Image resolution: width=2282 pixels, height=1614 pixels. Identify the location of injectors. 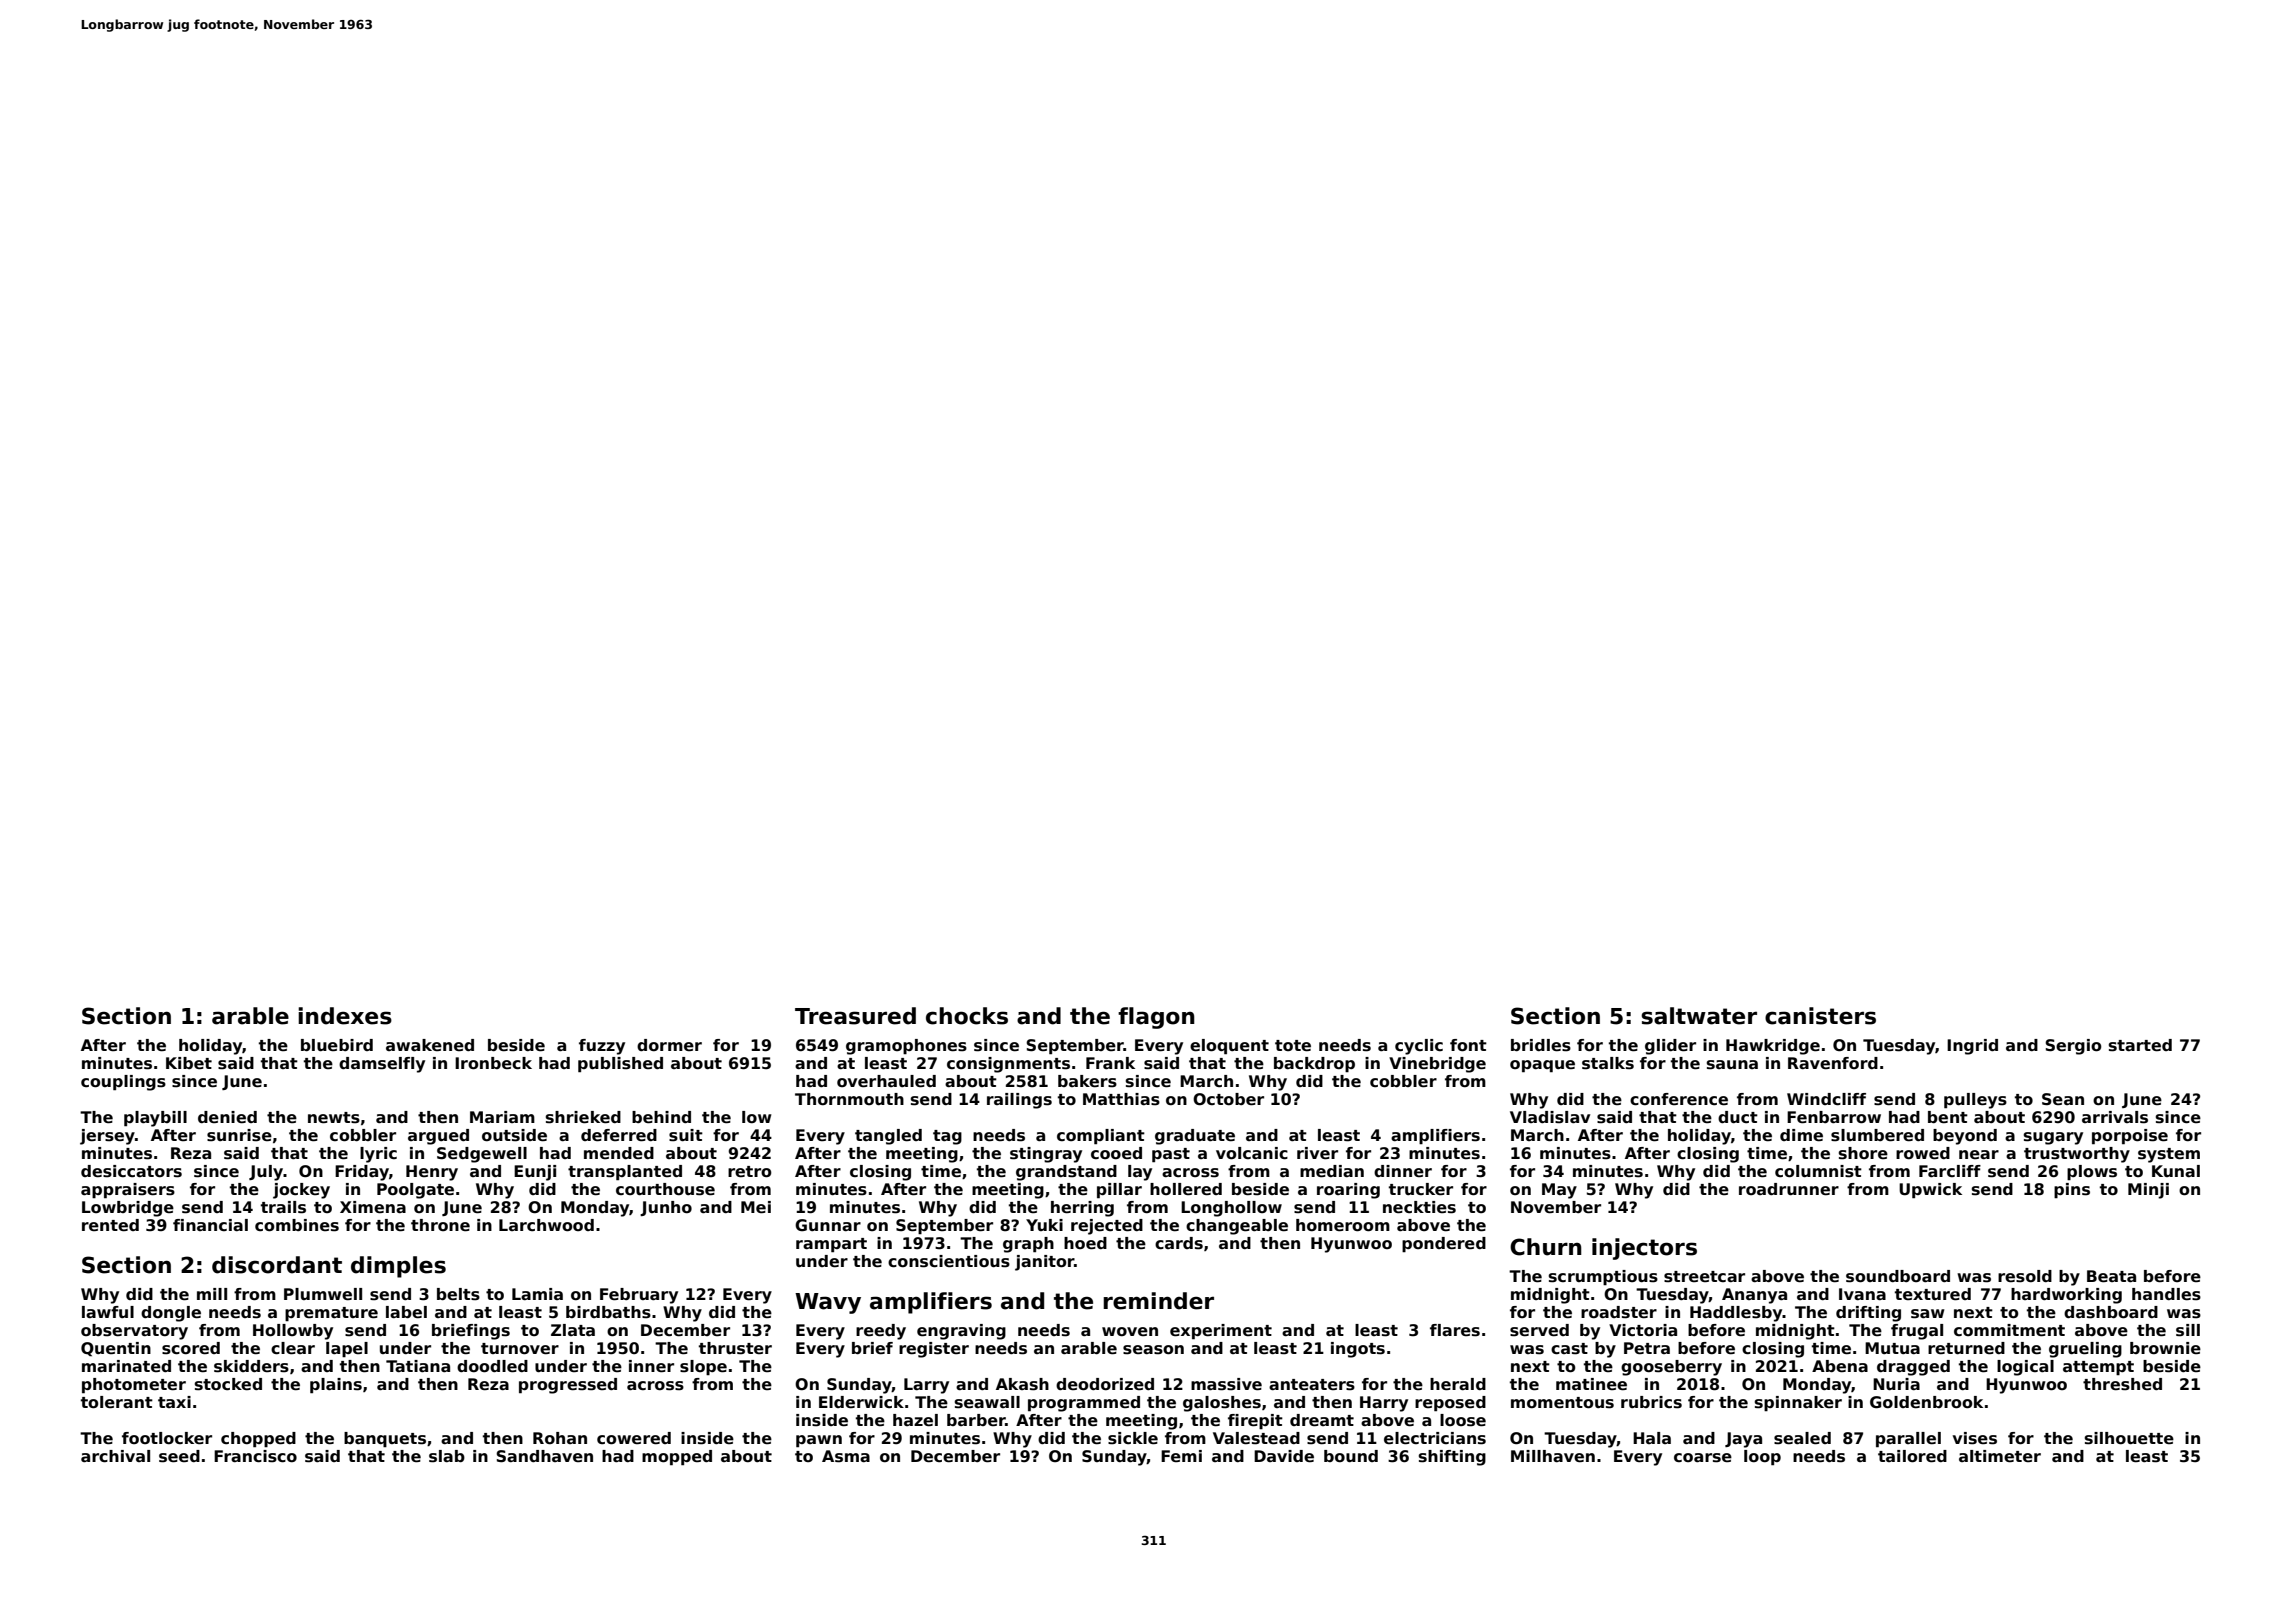
(1644, 1249).
